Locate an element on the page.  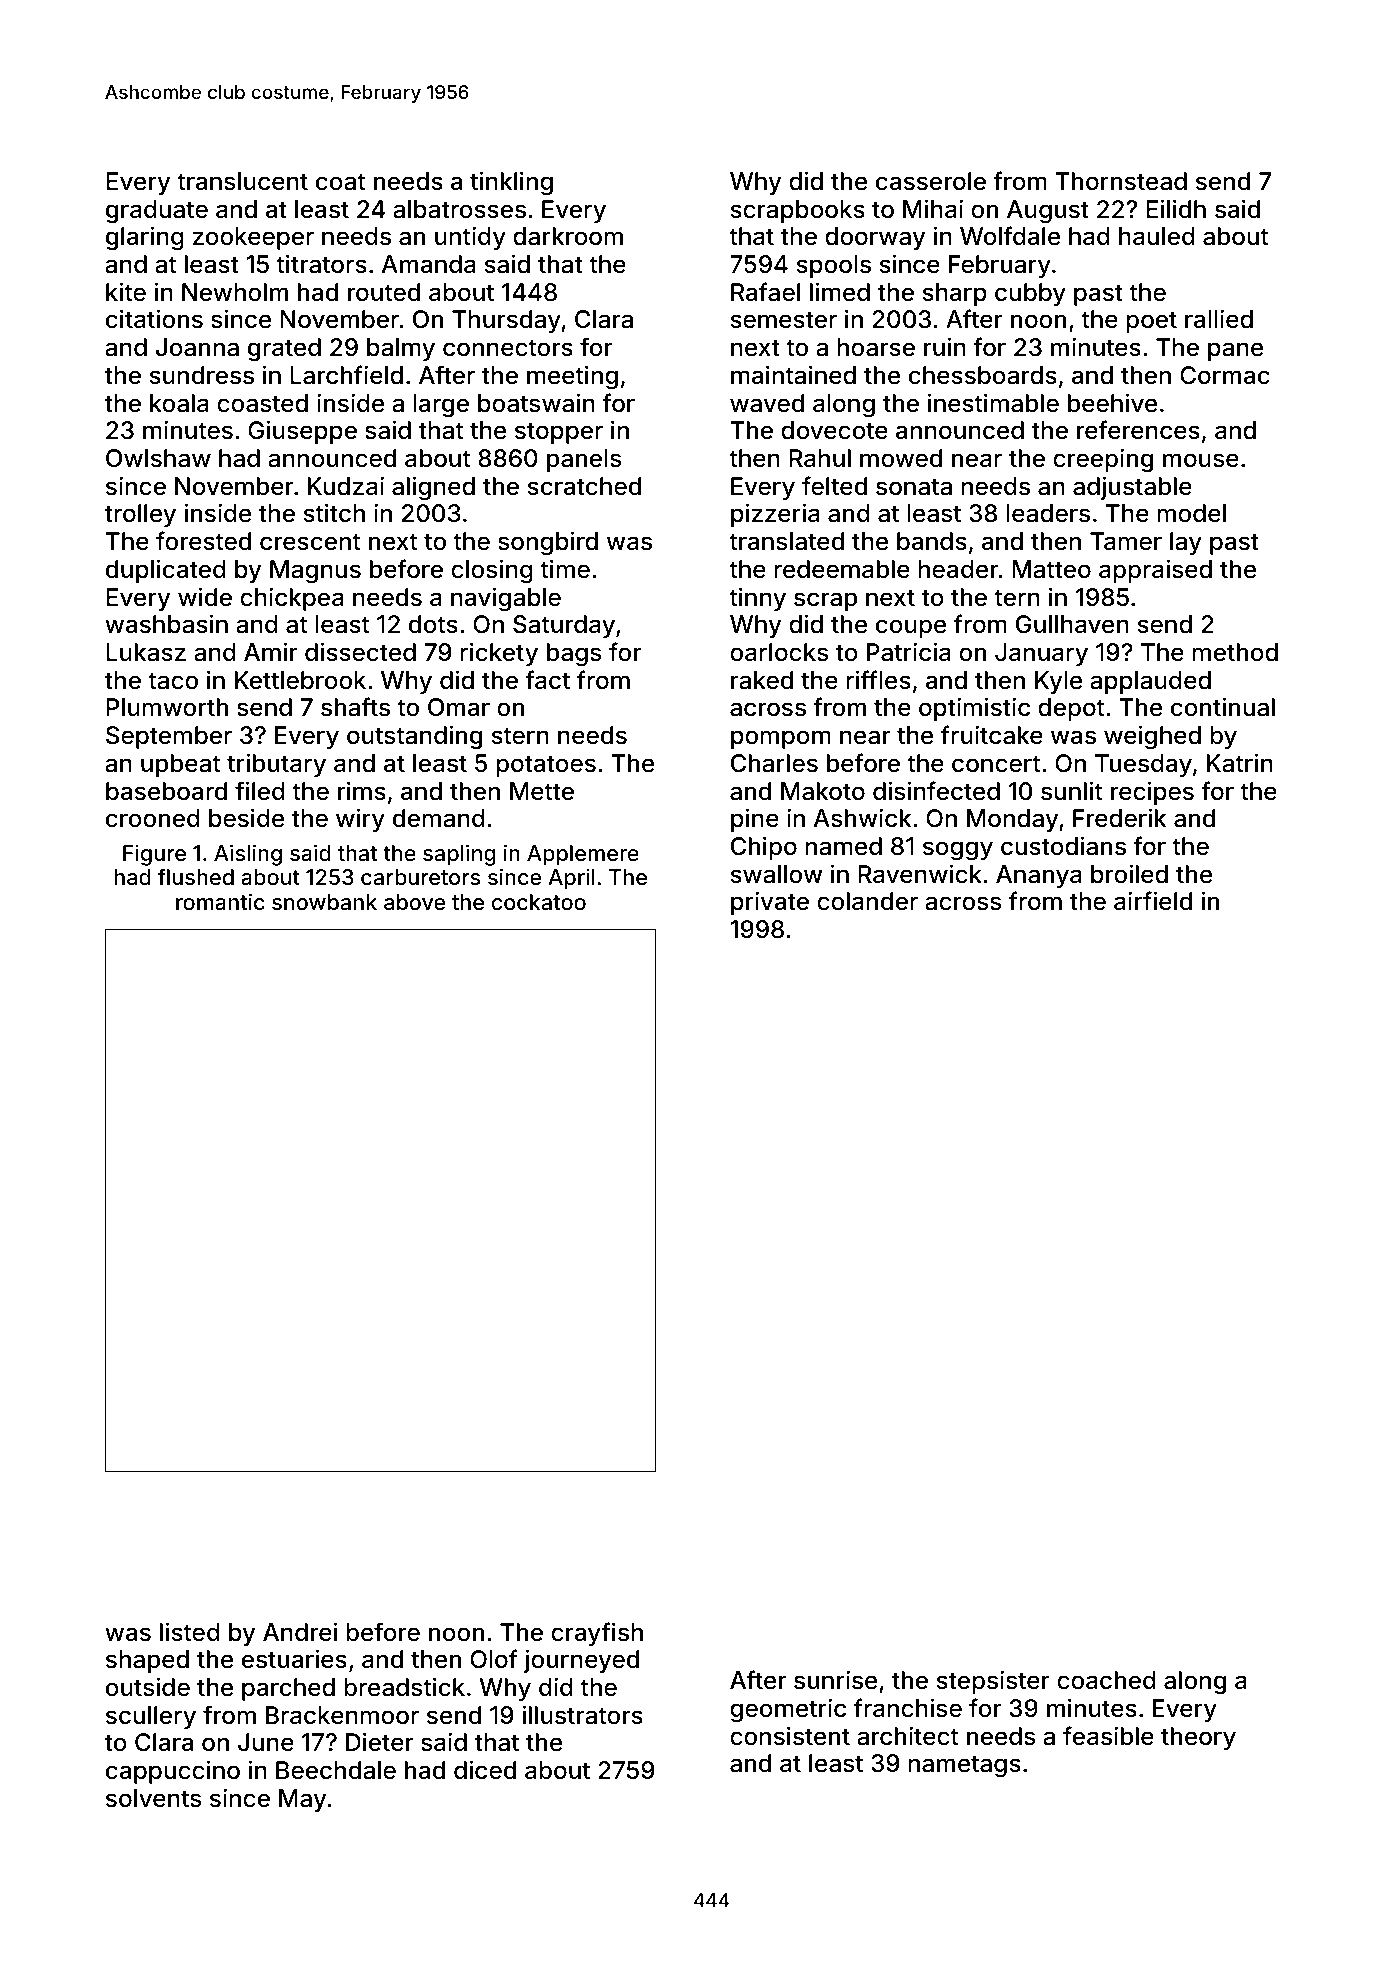
redeemable is located at coordinates (842, 569).
